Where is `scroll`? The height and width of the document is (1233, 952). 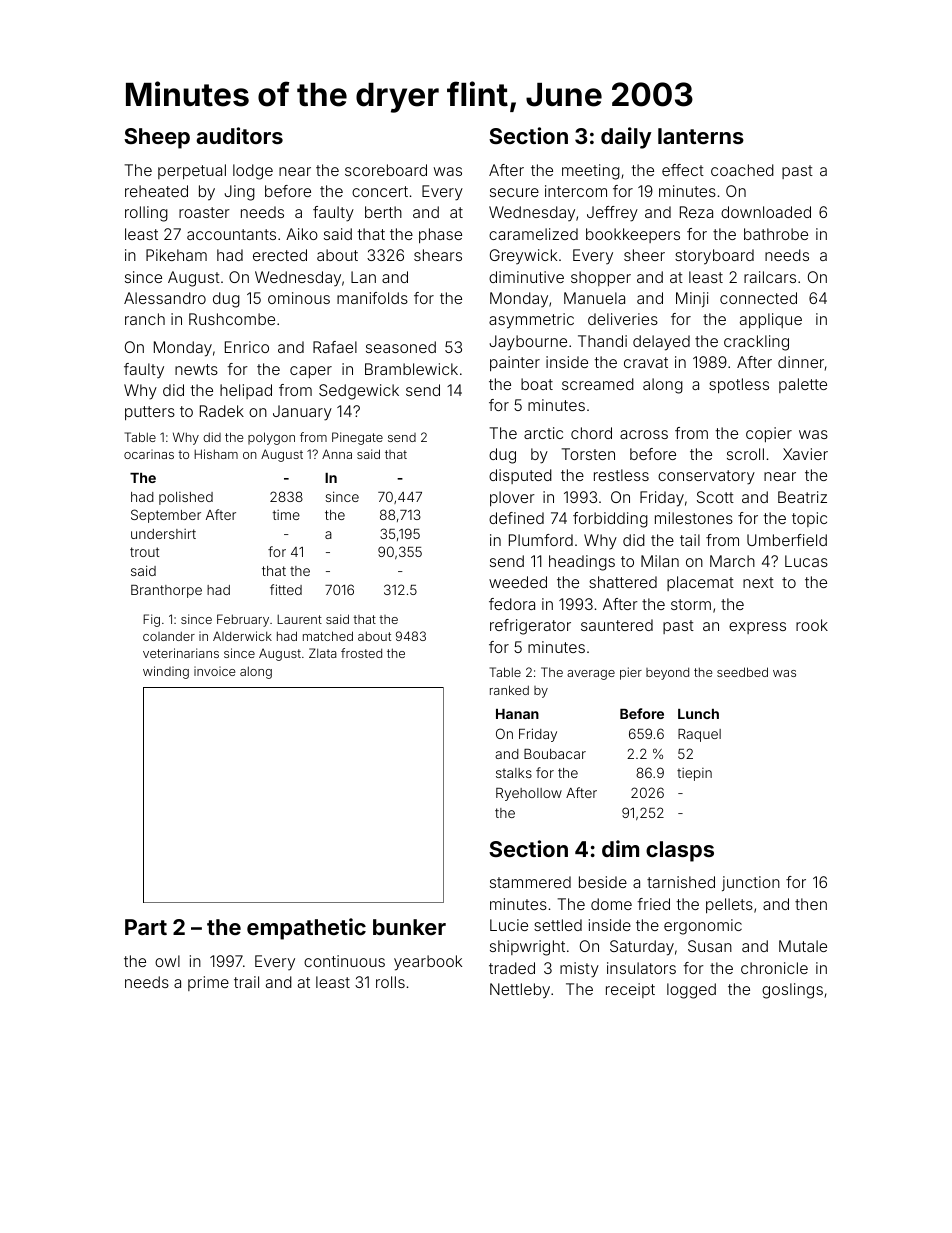
scroll is located at coordinates (745, 454).
